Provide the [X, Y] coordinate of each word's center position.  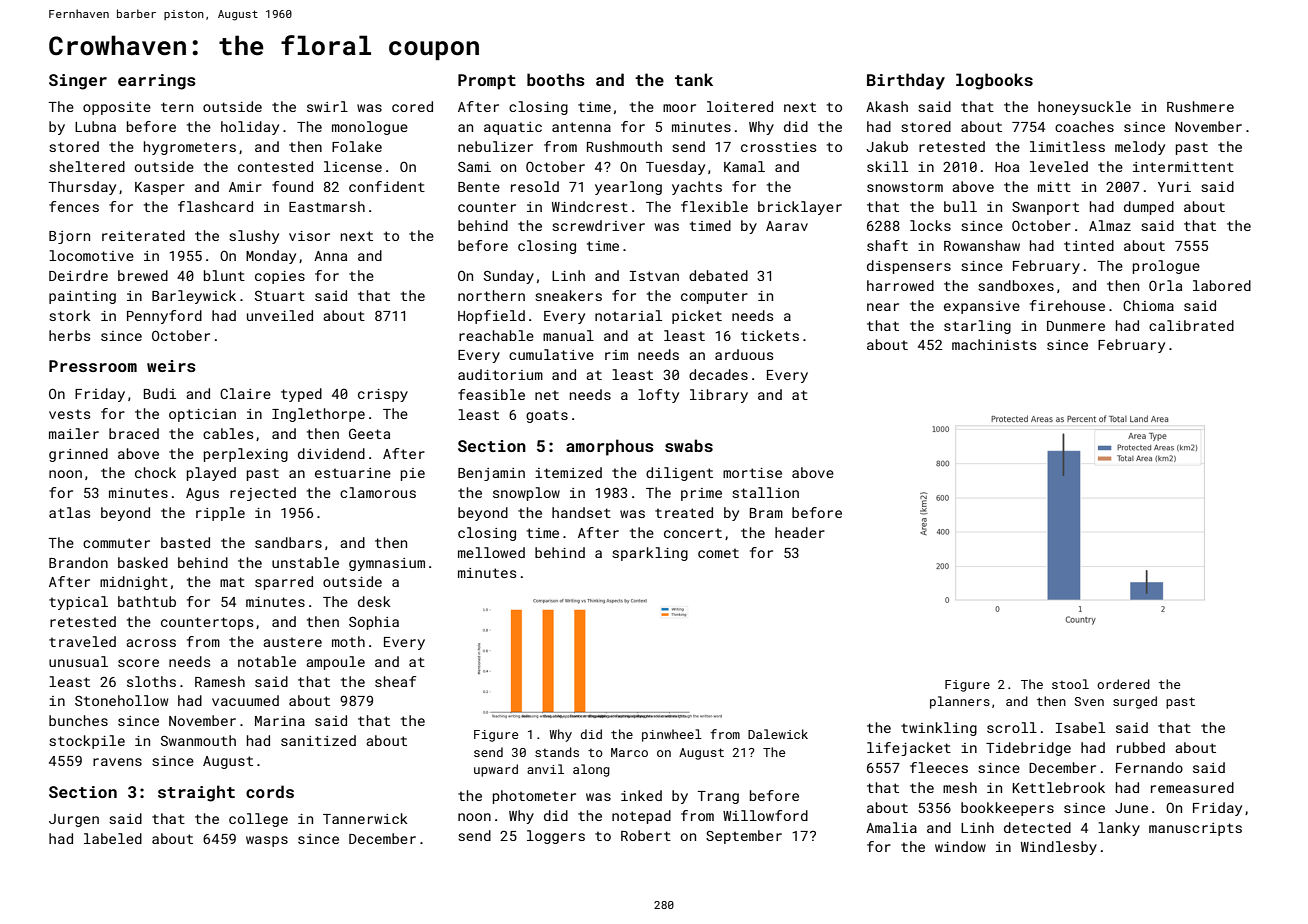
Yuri [1174, 187]
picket [697, 317]
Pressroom [93, 366]
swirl [327, 106]
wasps [267, 841]
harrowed [900, 285]
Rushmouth [624, 146]
